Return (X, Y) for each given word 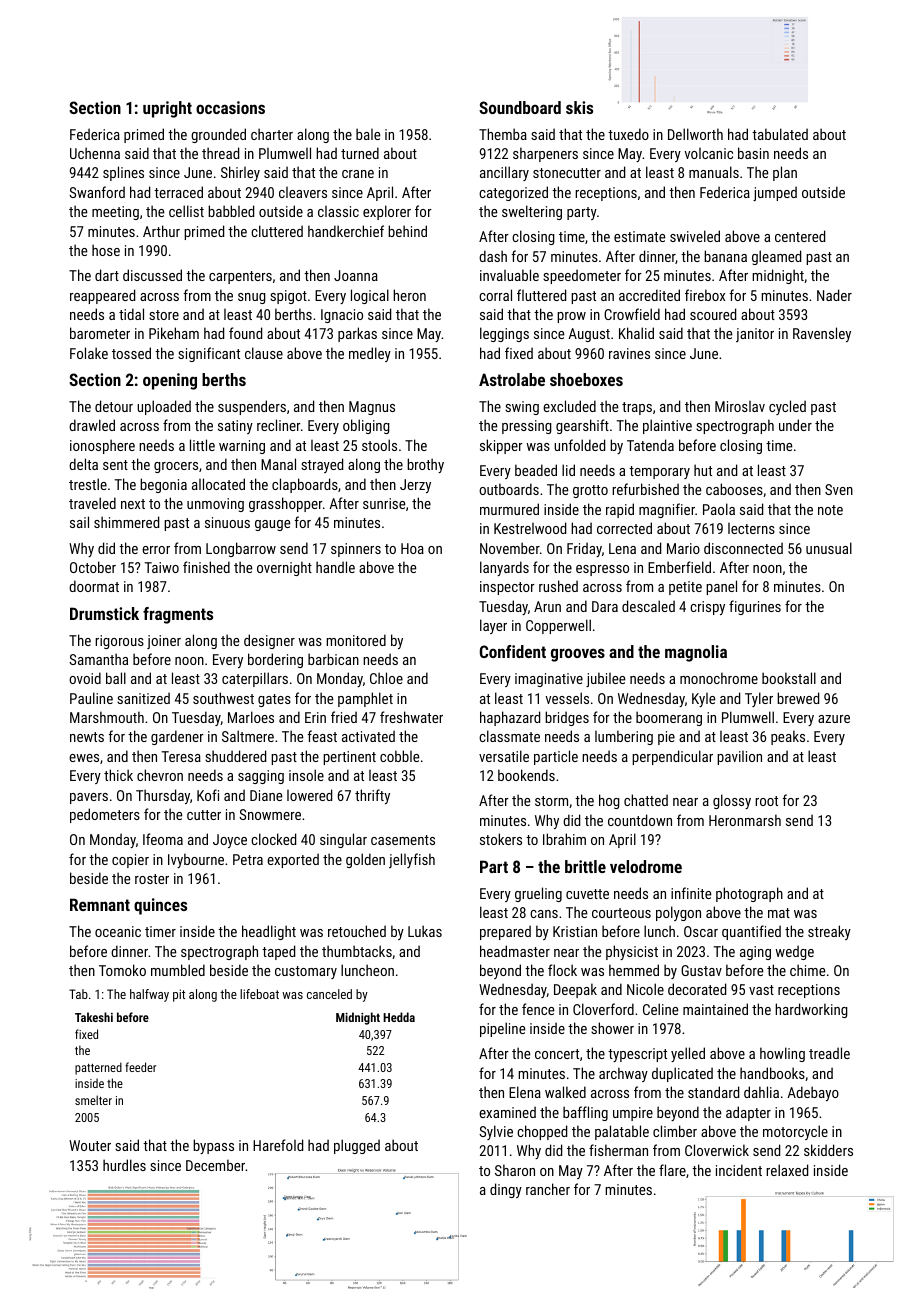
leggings (504, 334)
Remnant (100, 904)
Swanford (97, 192)
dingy (506, 1190)
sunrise (384, 503)
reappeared (102, 296)
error (156, 550)
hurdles (124, 1165)
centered (800, 236)
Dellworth (695, 134)
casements (403, 840)
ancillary (504, 173)
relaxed (787, 1170)
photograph (749, 894)
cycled (787, 407)
